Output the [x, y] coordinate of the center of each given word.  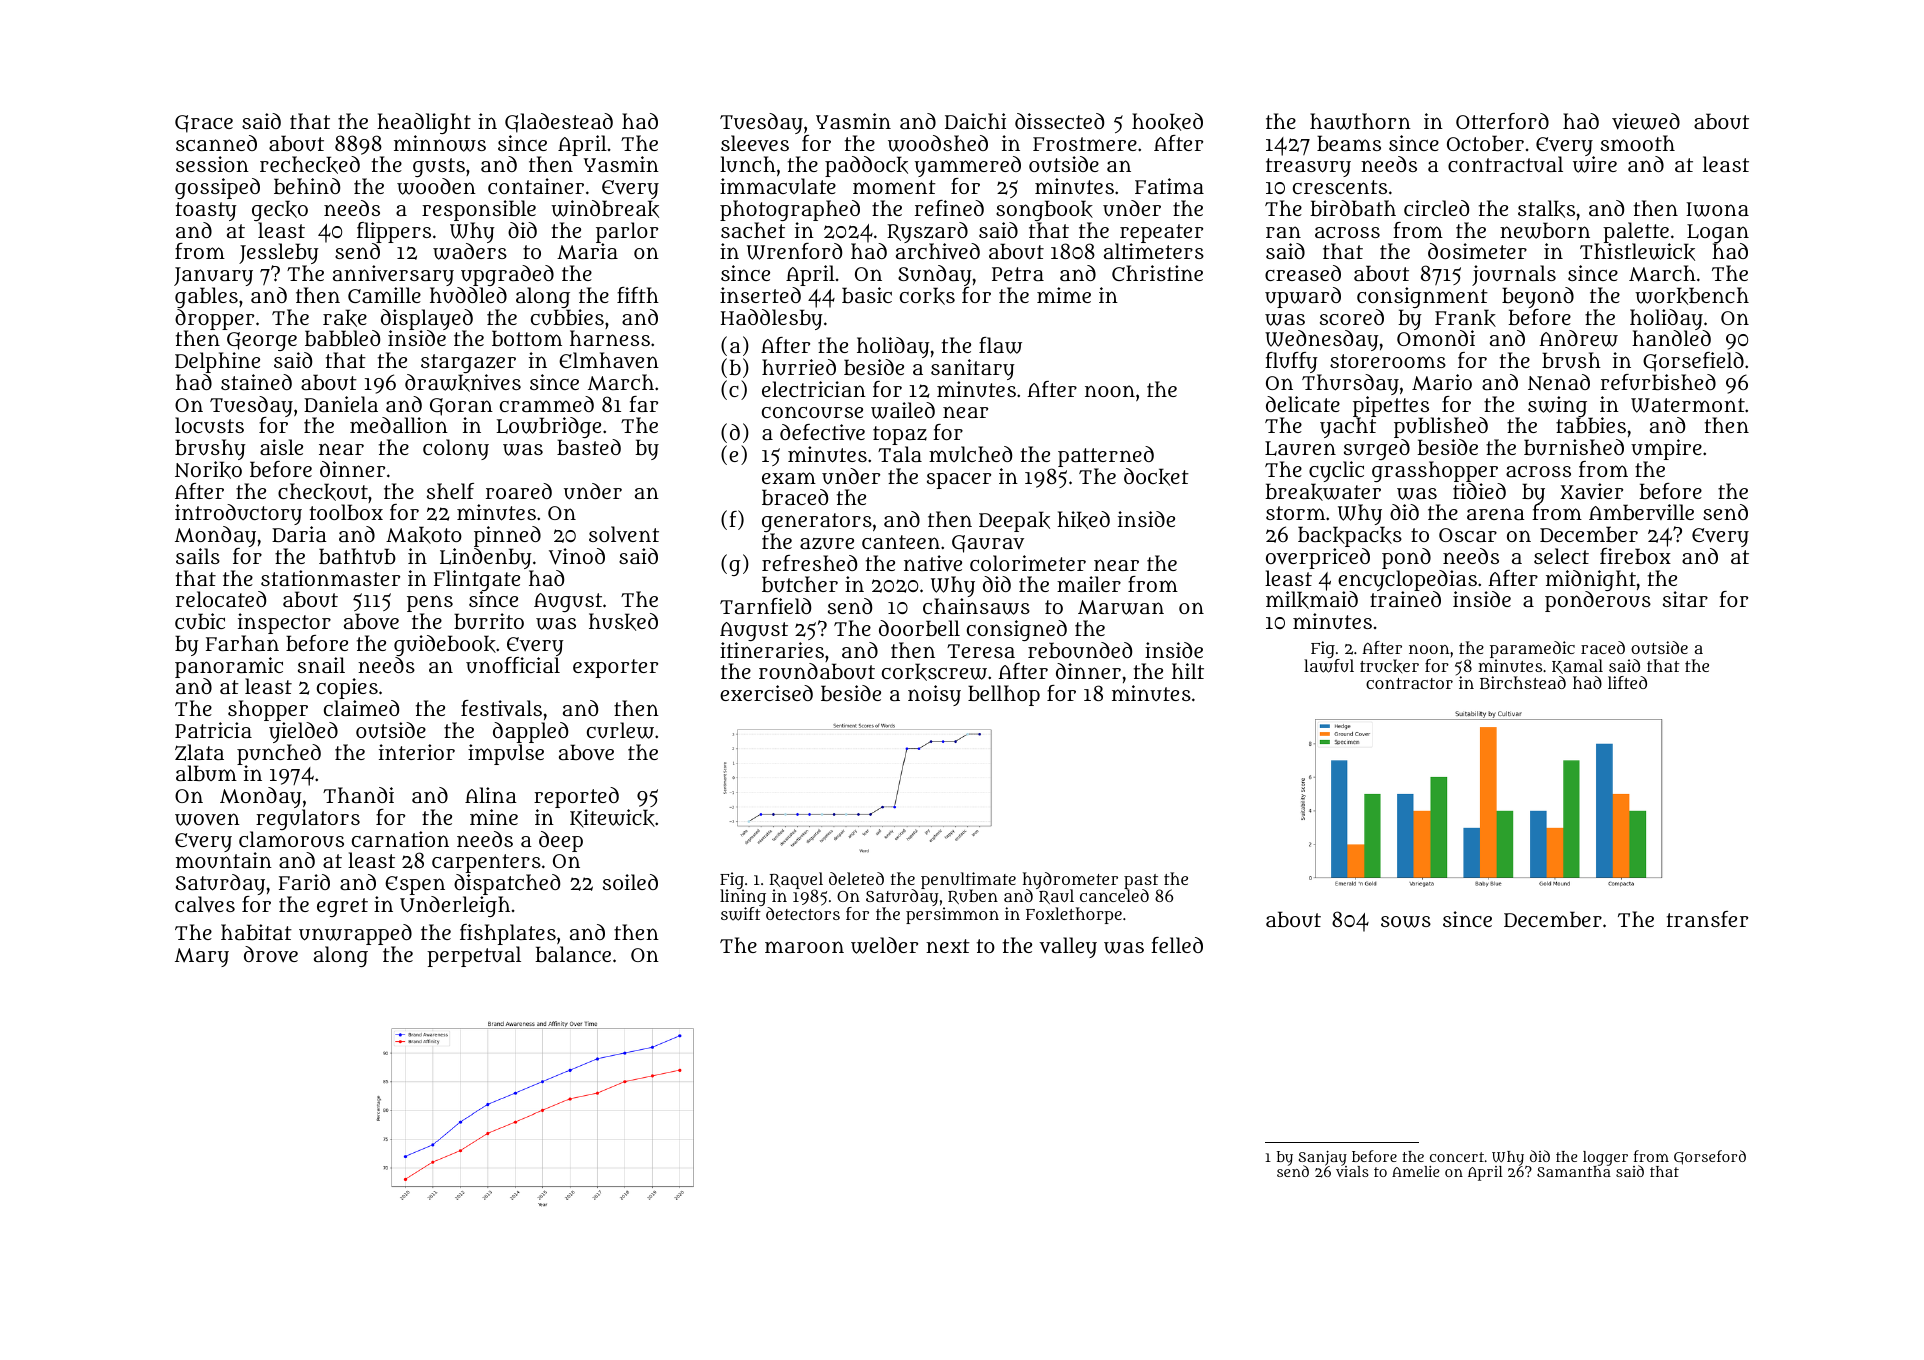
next [948, 946]
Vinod [577, 556]
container [536, 186]
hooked [1167, 122]
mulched [970, 454]
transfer [1707, 919]
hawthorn [1360, 121]
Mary [202, 957]
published [1441, 427]
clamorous [291, 839]
